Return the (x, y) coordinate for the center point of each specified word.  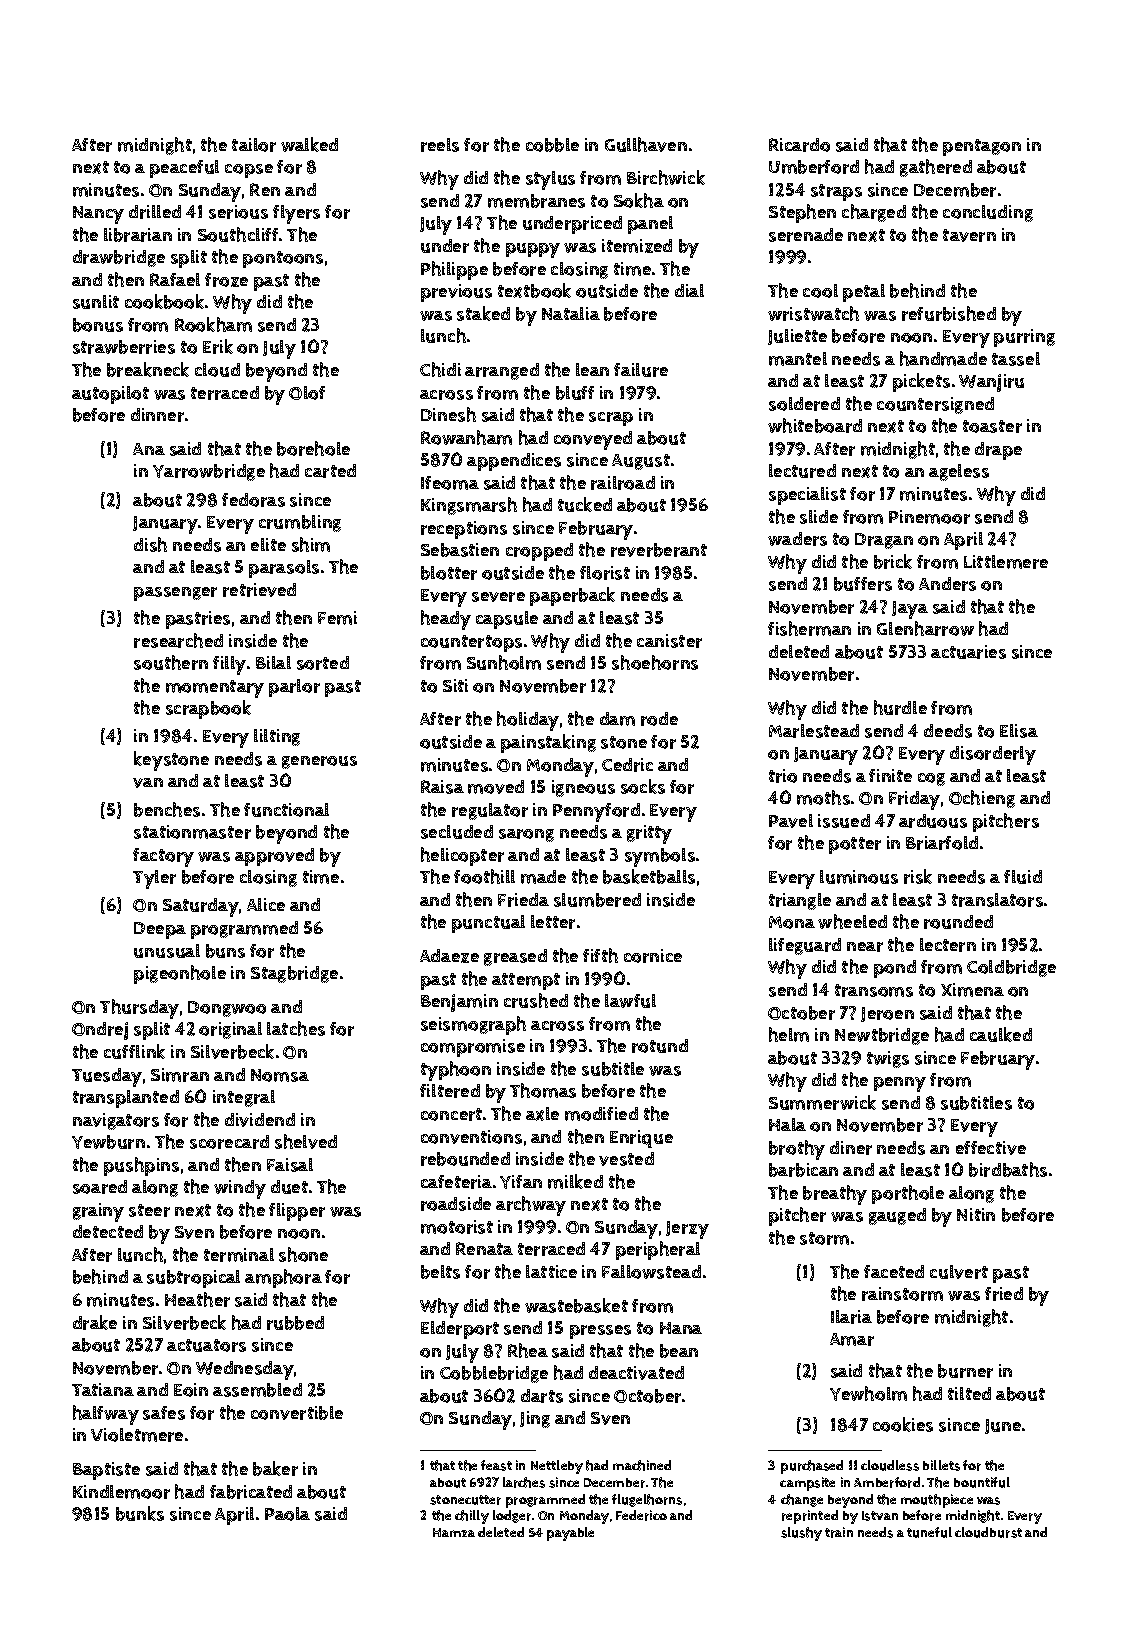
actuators (206, 1345)
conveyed (593, 440)
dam (617, 719)
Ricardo (799, 145)
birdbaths (1008, 1169)
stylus (550, 180)
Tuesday (107, 1077)
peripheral (658, 1250)
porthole (908, 1194)
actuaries (968, 652)
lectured (802, 471)
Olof (307, 393)
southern (171, 662)
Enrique (641, 1139)
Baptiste (106, 1471)
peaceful (184, 169)
